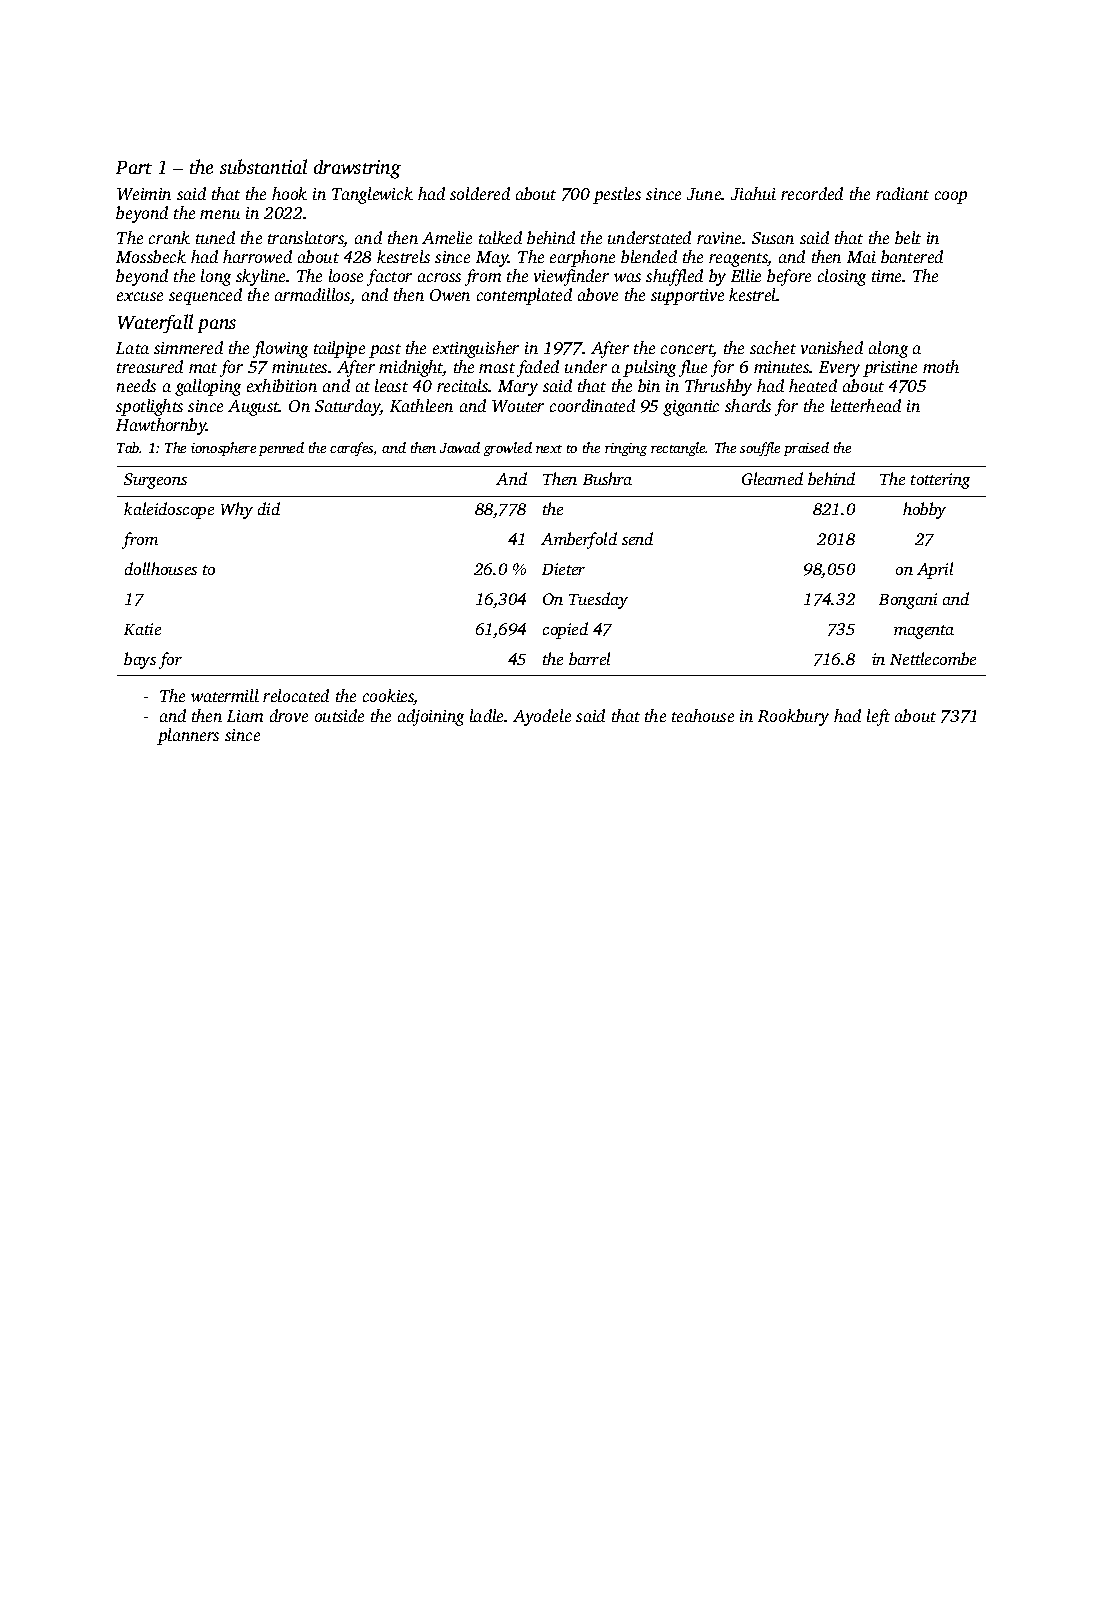 The height and width of the screenshot is (1597, 1103). I want to click on cookies, so click(388, 697).
